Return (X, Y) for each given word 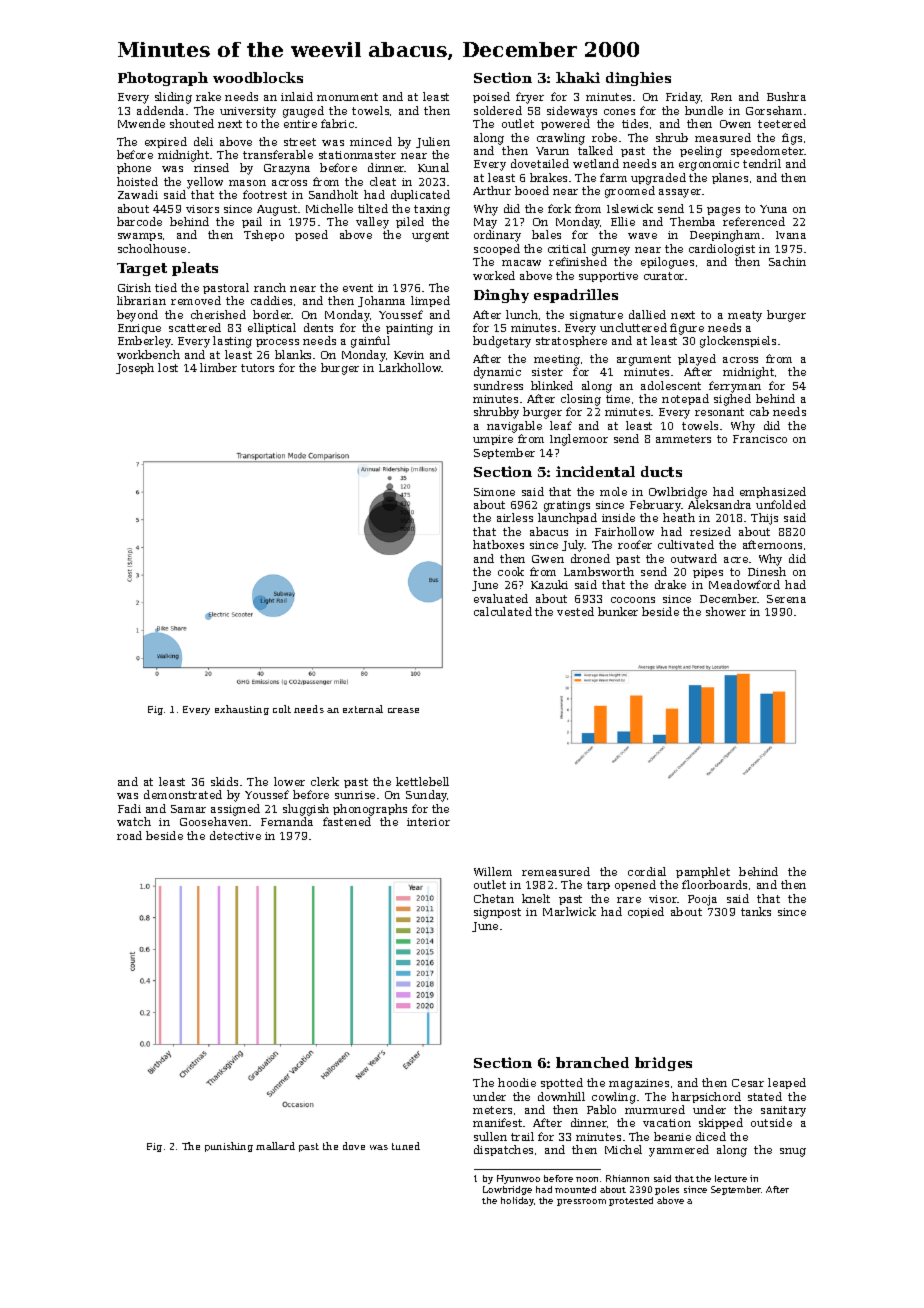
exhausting (242, 710)
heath (679, 517)
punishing (229, 1147)
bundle (704, 110)
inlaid (297, 96)
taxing (432, 210)
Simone (494, 492)
